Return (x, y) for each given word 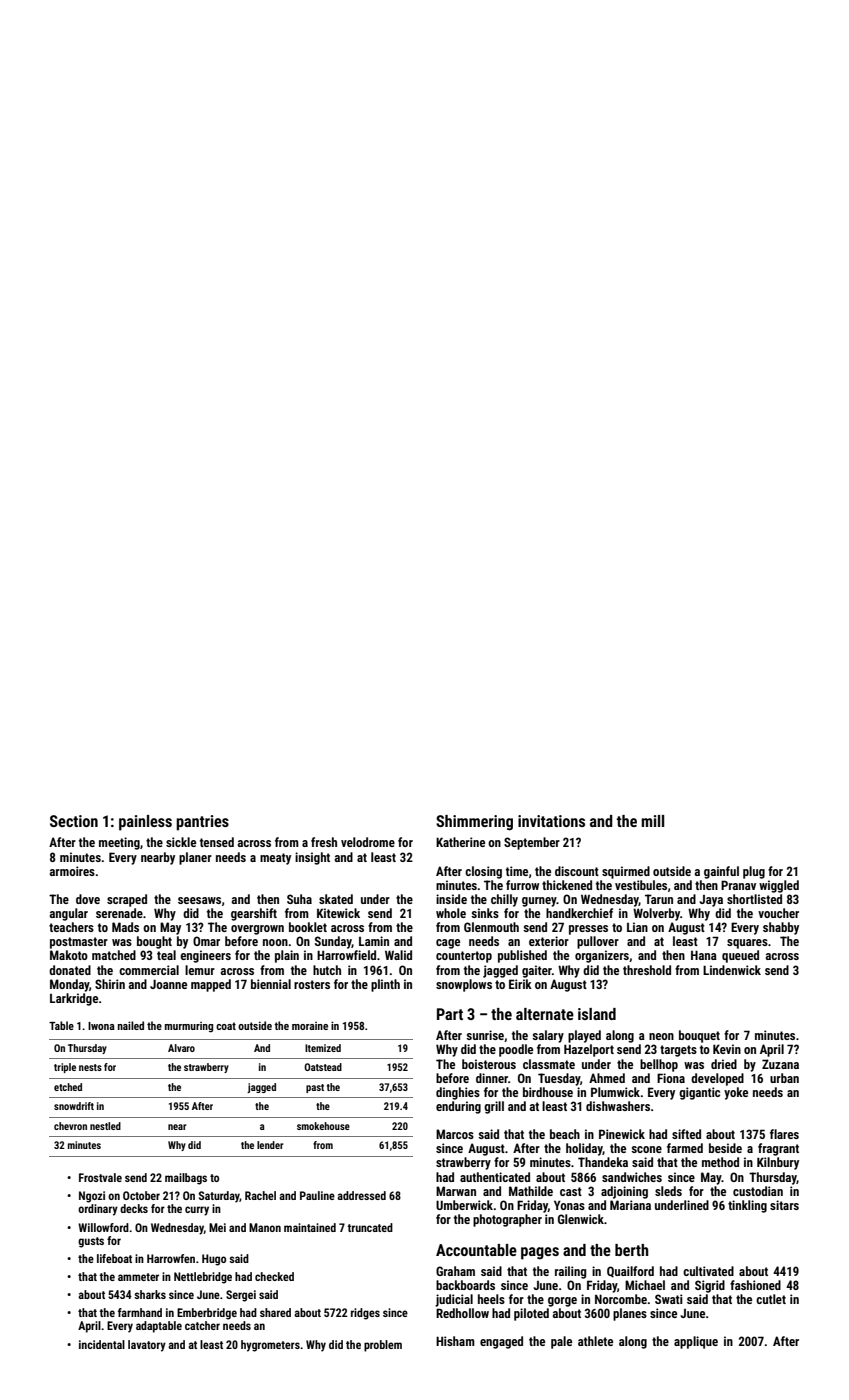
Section (74, 821)
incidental (102, 1344)
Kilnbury (778, 1163)
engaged (501, 1342)
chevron (70, 1126)
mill (652, 821)
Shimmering (474, 823)
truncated (370, 1227)
